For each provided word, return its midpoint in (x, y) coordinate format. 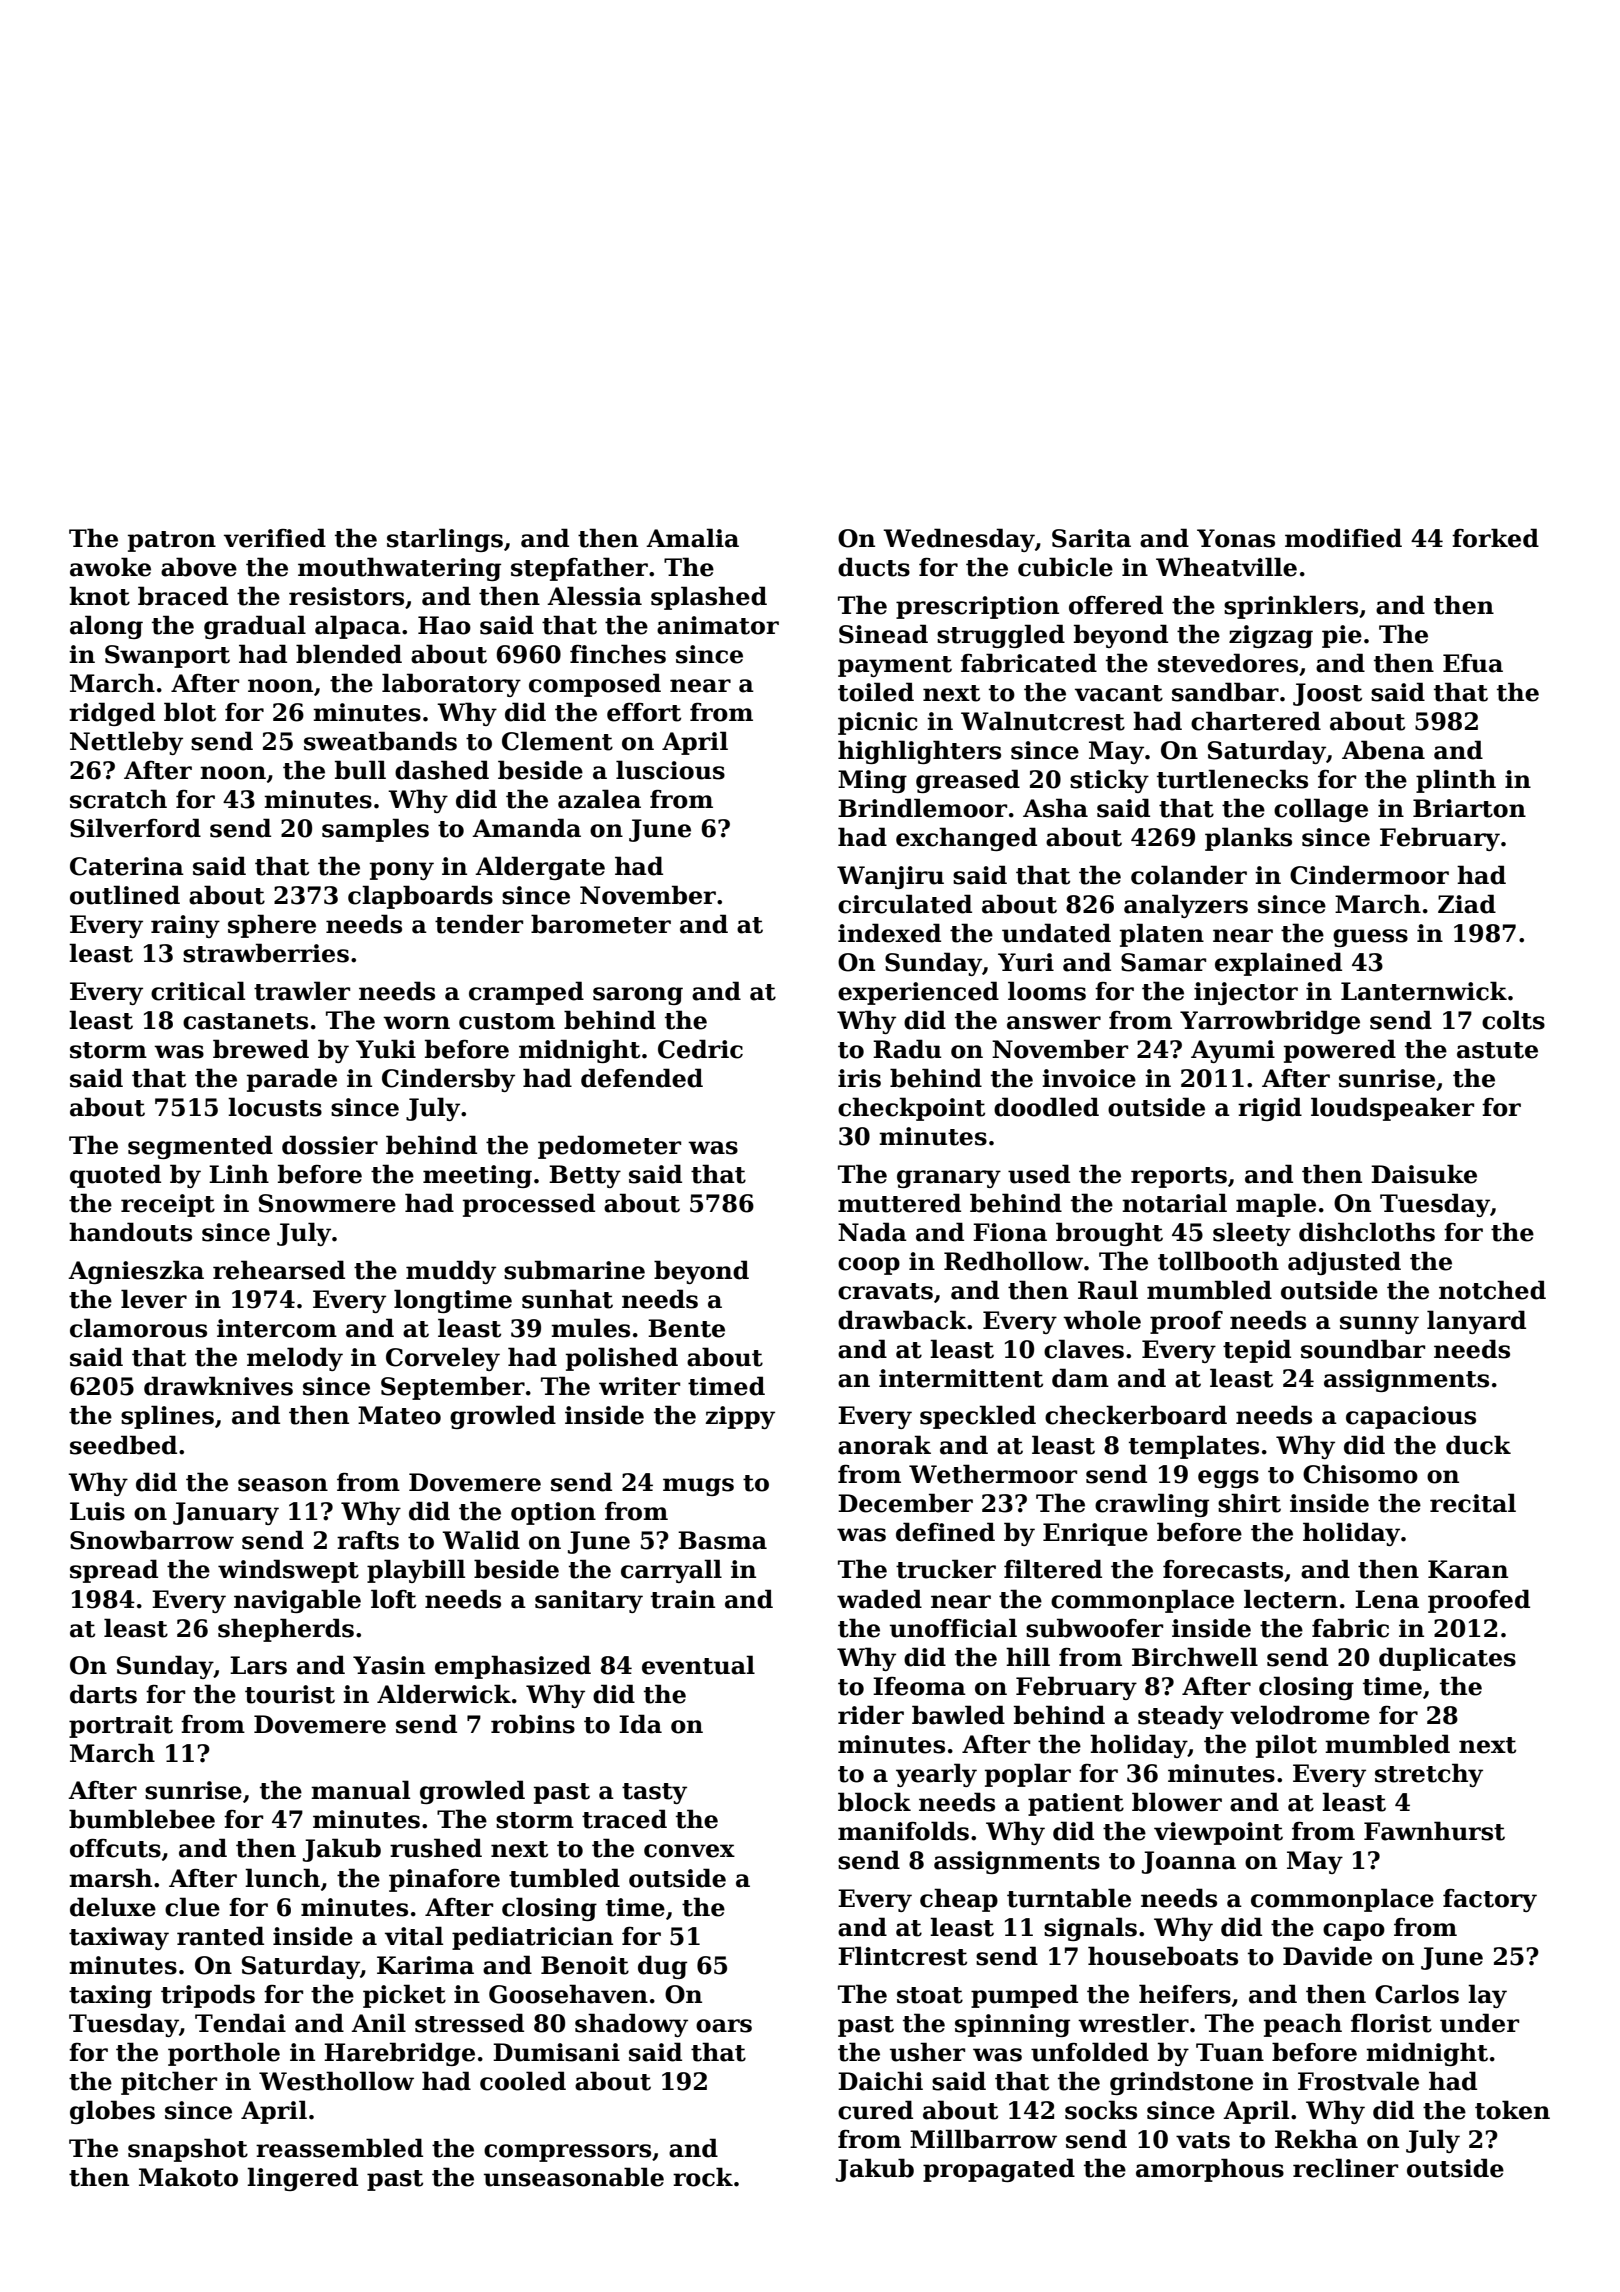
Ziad (1467, 904)
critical (198, 991)
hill (1028, 1656)
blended (349, 654)
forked (1495, 538)
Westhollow (336, 2081)
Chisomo (1360, 1474)
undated (1056, 933)
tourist (290, 1694)
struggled (1001, 636)
